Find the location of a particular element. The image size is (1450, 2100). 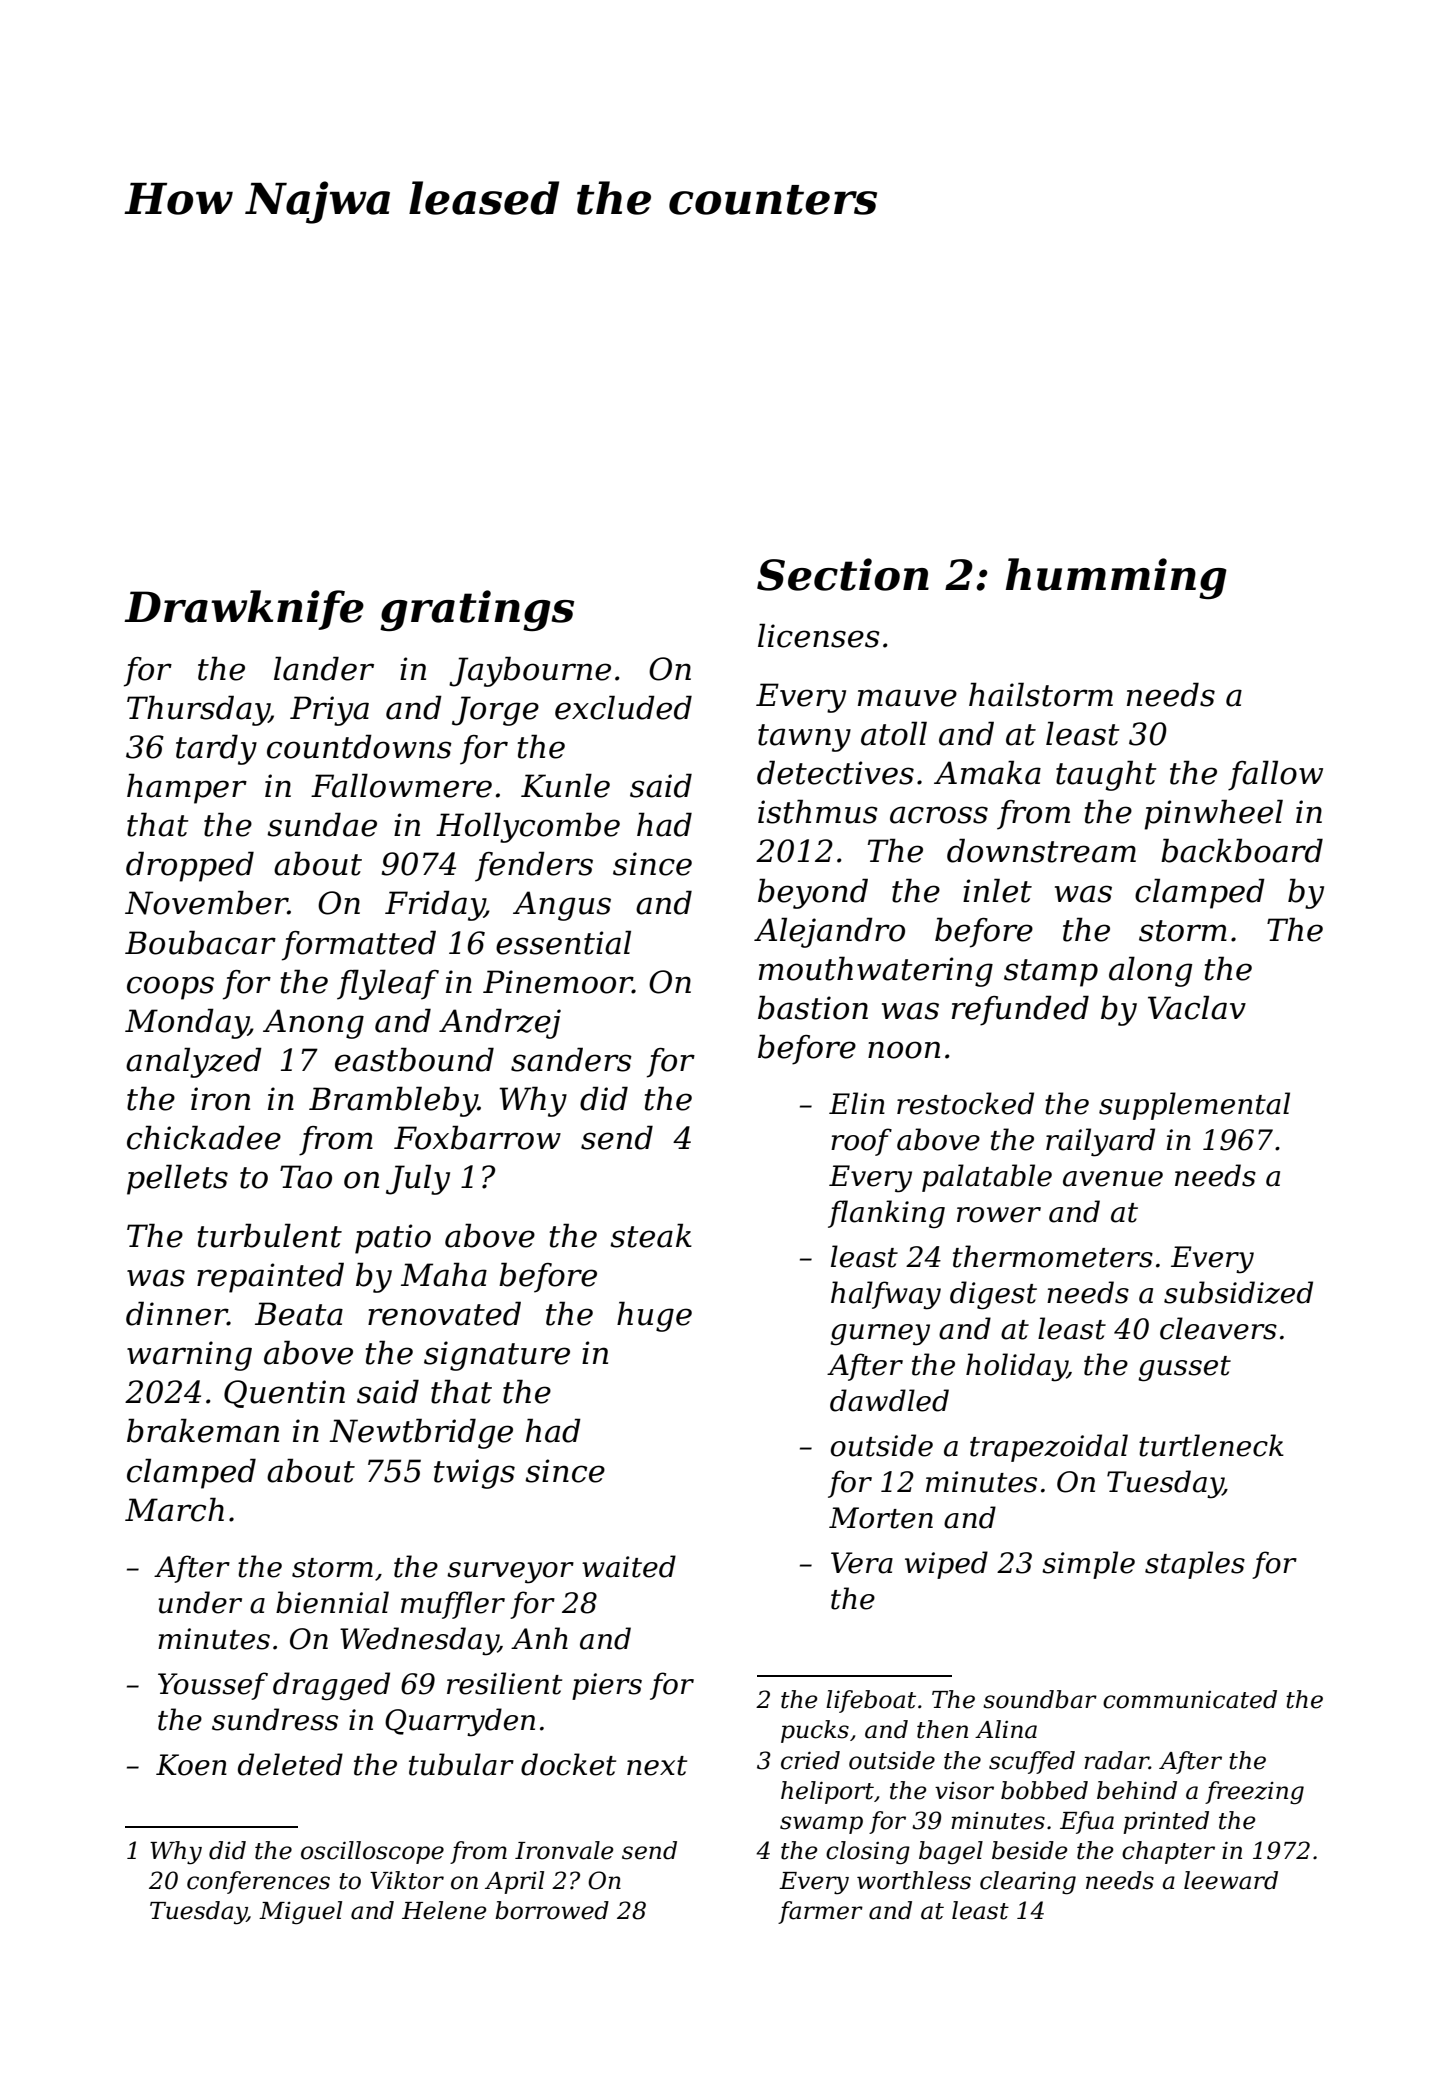

Drawknife is located at coordinates (244, 610).
